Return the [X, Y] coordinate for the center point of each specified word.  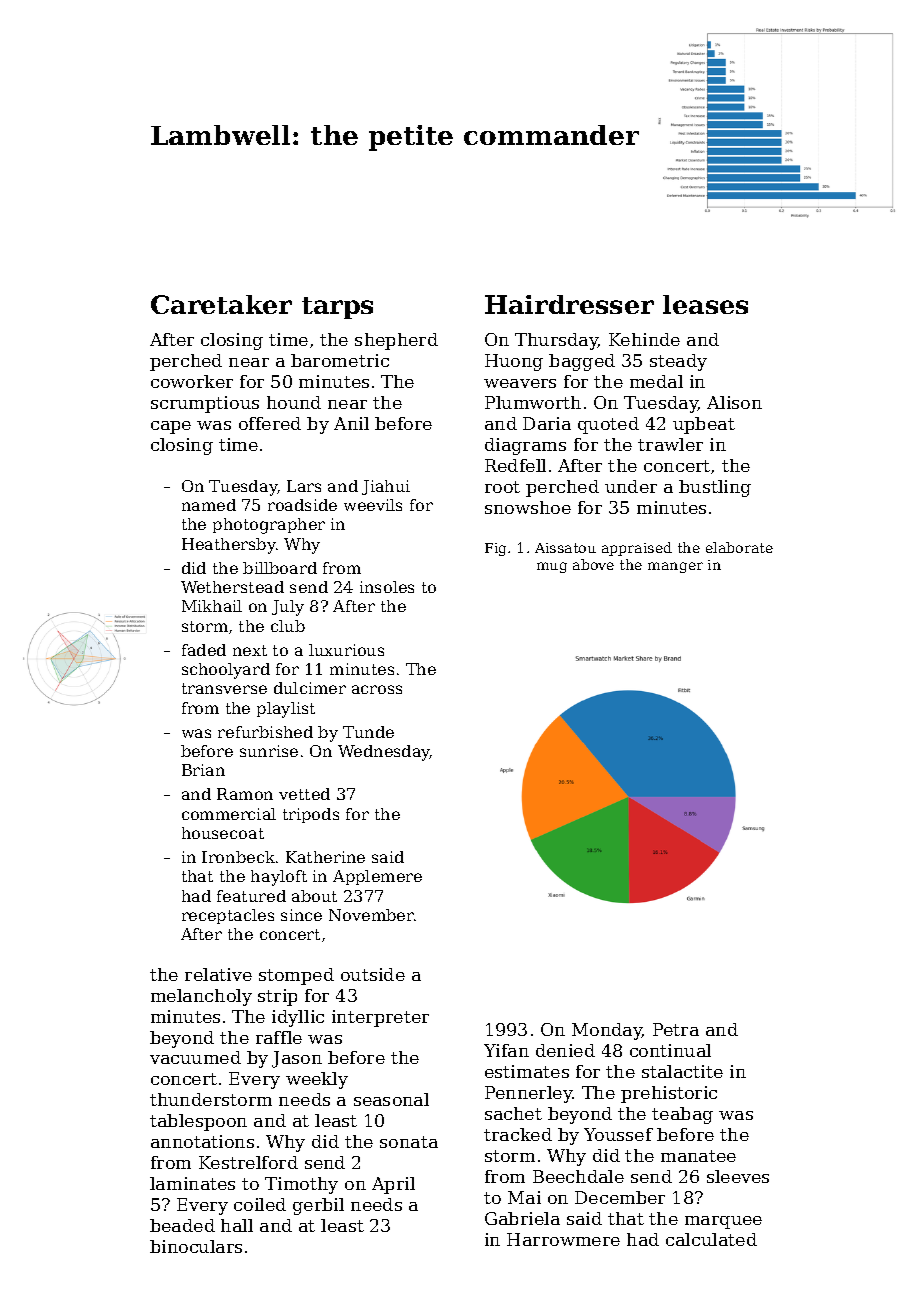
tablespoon [198, 1122]
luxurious [346, 650]
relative [218, 974]
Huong [514, 362]
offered [270, 423]
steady [678, 362]
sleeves [738, 1176]
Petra [676, 1029]
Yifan [506, 1050]
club [288, 626]
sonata [409, 1142]
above [593, 564]
